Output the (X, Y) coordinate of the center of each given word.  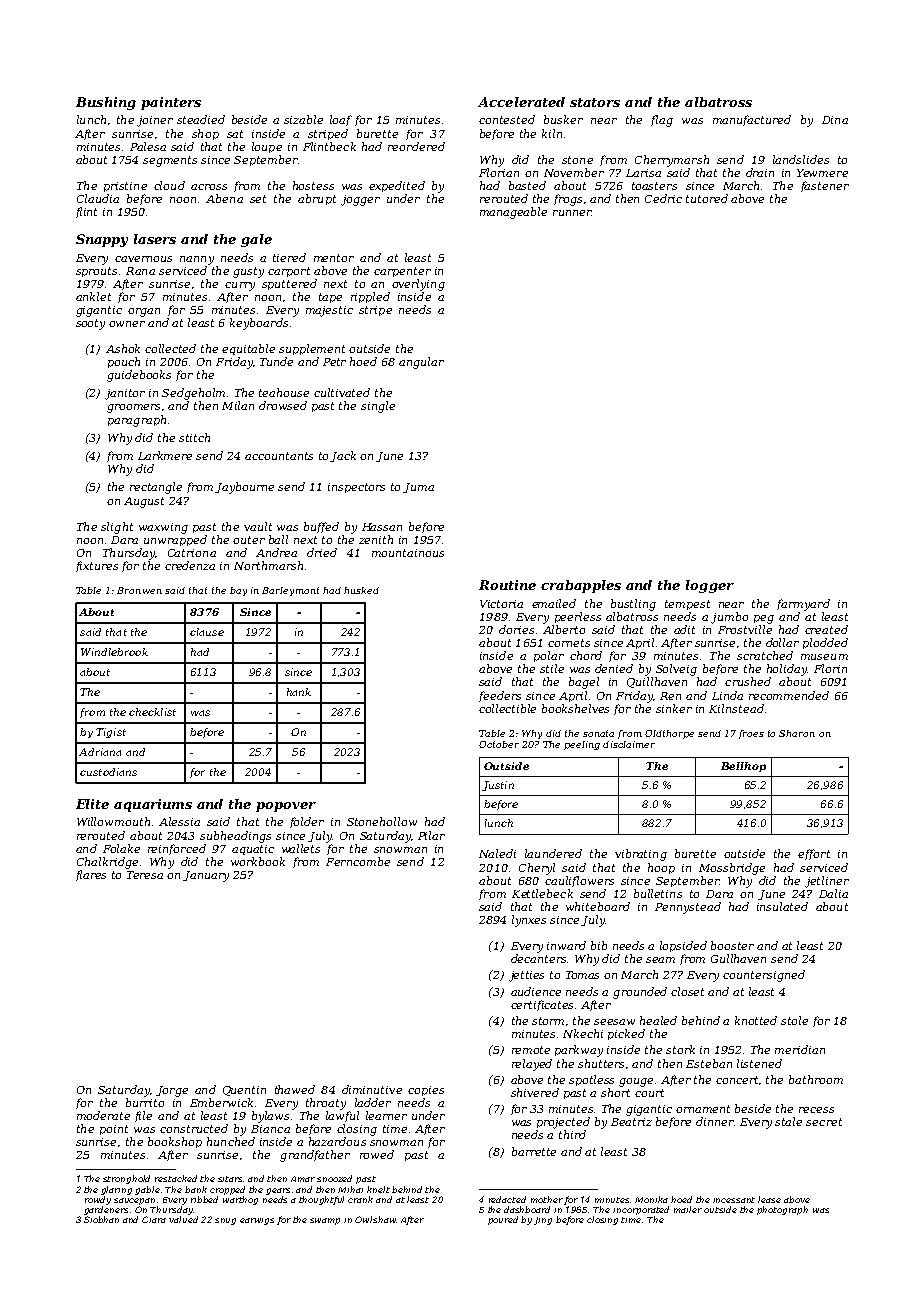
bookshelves (575, 708)
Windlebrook (114, 652)
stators (595, 102)
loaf (341, 120)
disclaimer (629, 744)
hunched (231, 1141)
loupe (267, 147)
